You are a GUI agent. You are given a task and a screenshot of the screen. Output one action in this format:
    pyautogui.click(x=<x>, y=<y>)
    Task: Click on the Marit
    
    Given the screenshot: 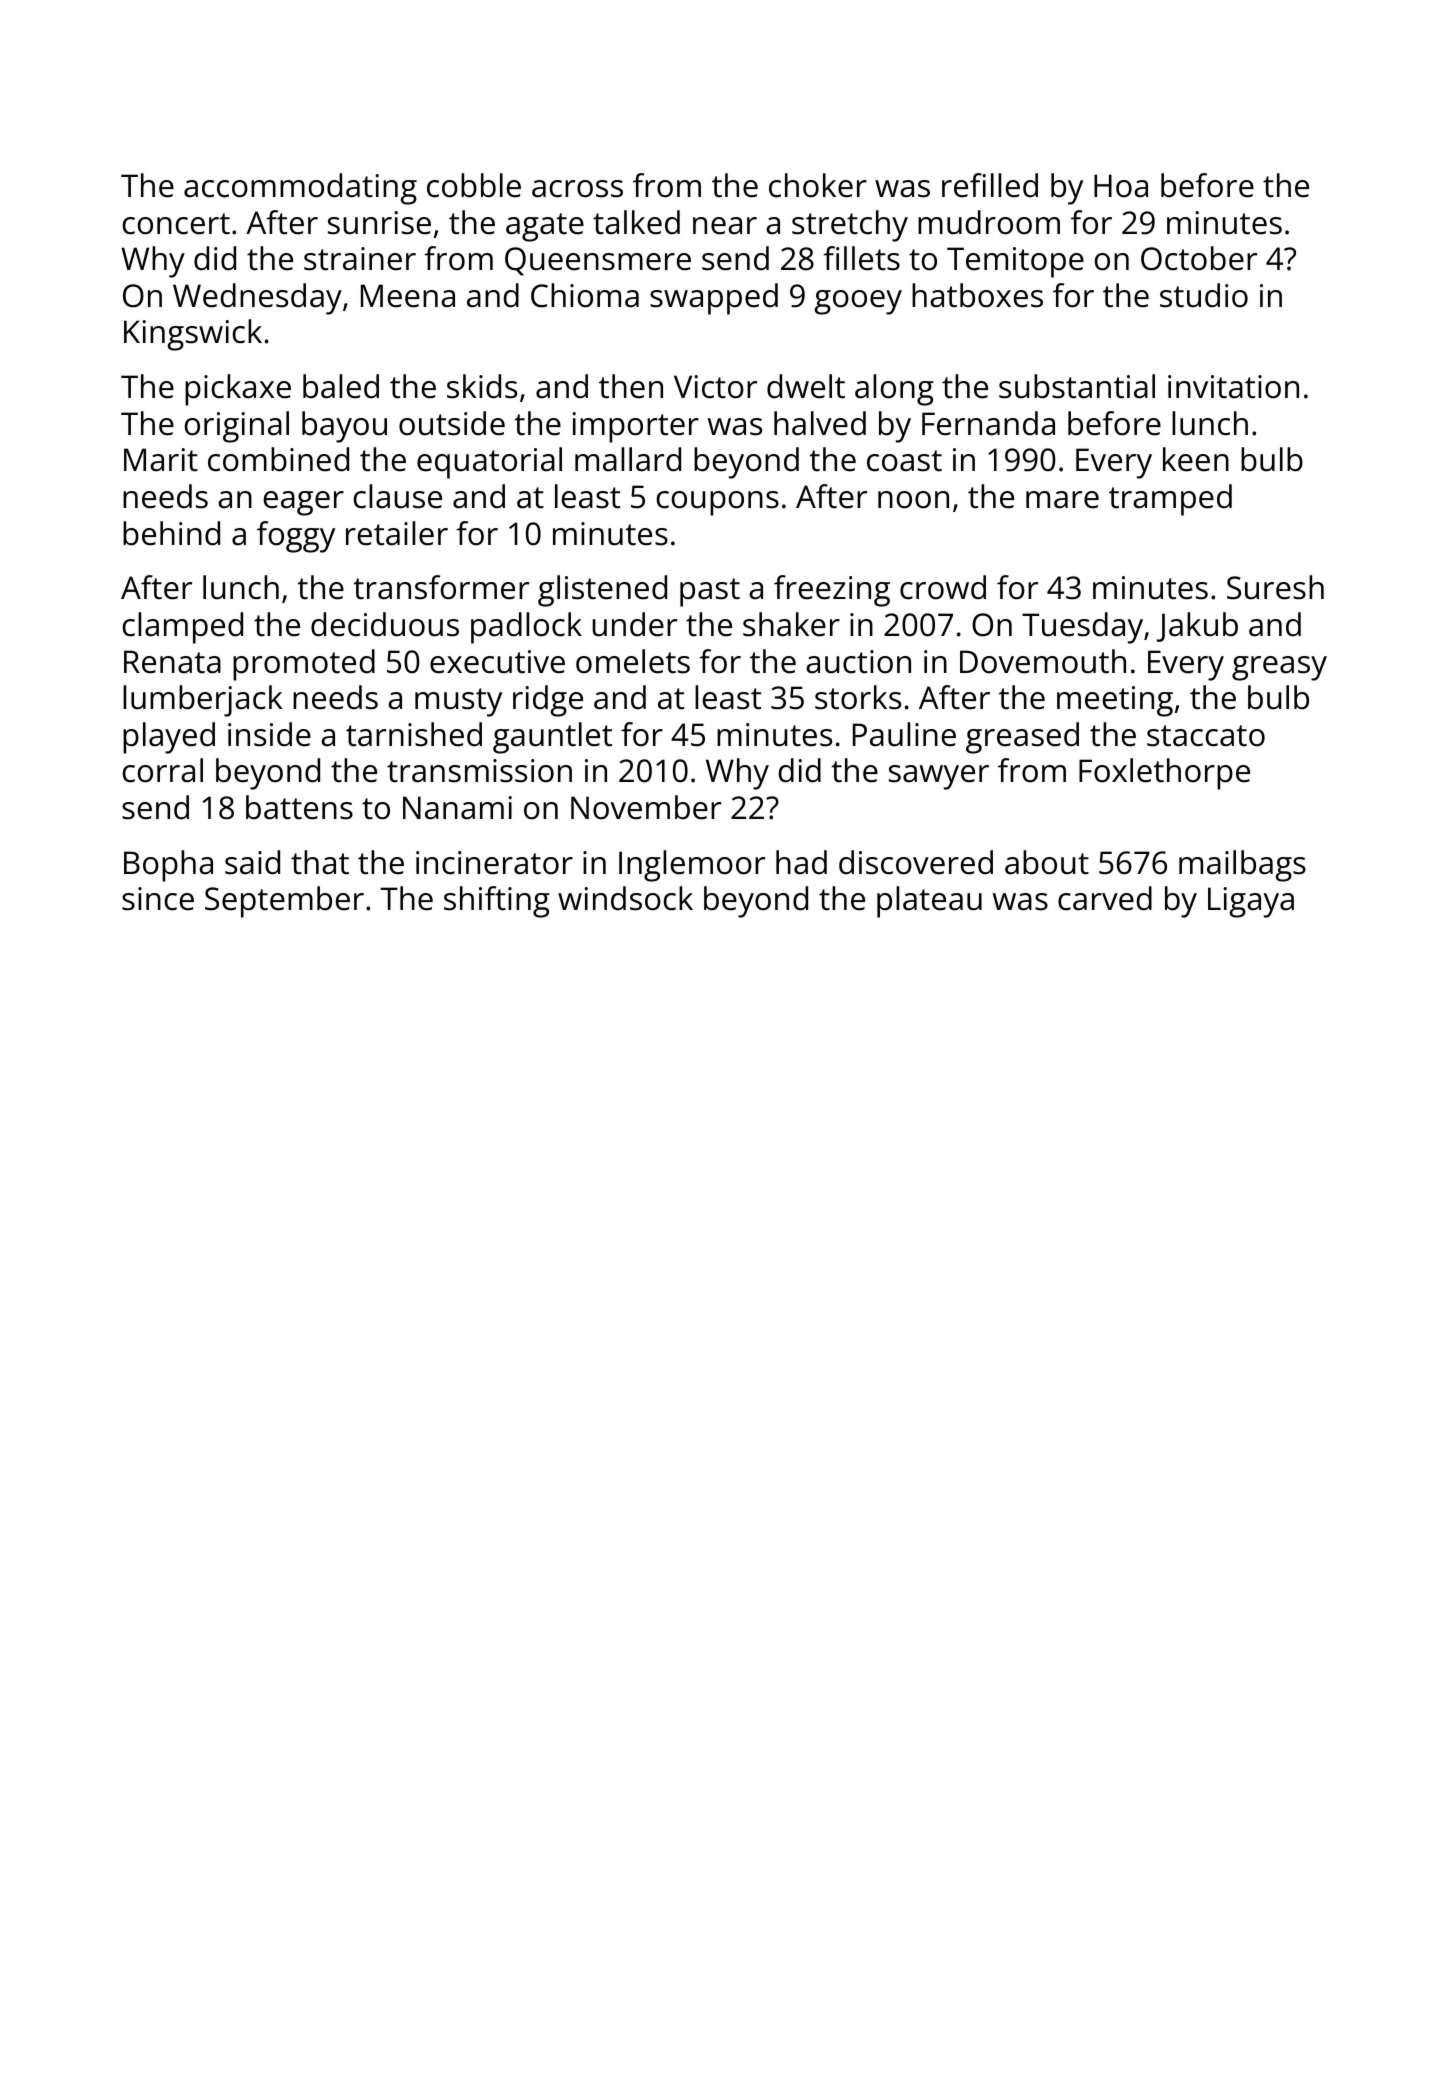 What is the action you would take?
    pyautogui.click(x=161, y=460)
